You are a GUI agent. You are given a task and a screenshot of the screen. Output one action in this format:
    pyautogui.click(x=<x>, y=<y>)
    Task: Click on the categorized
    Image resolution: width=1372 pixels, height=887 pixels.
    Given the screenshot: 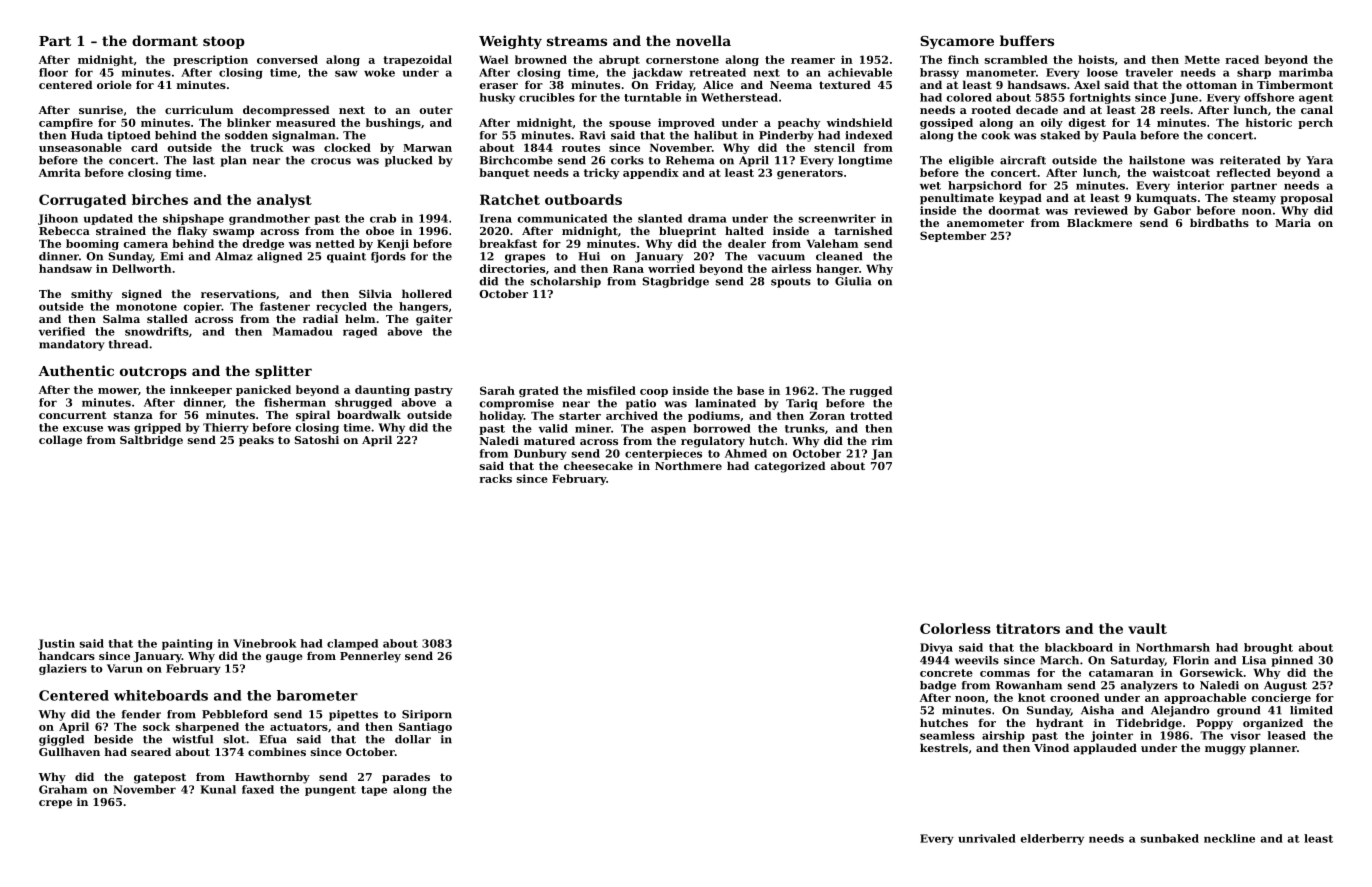 What is the action you would take?
    pyautogui.click(x=790, y=467)
